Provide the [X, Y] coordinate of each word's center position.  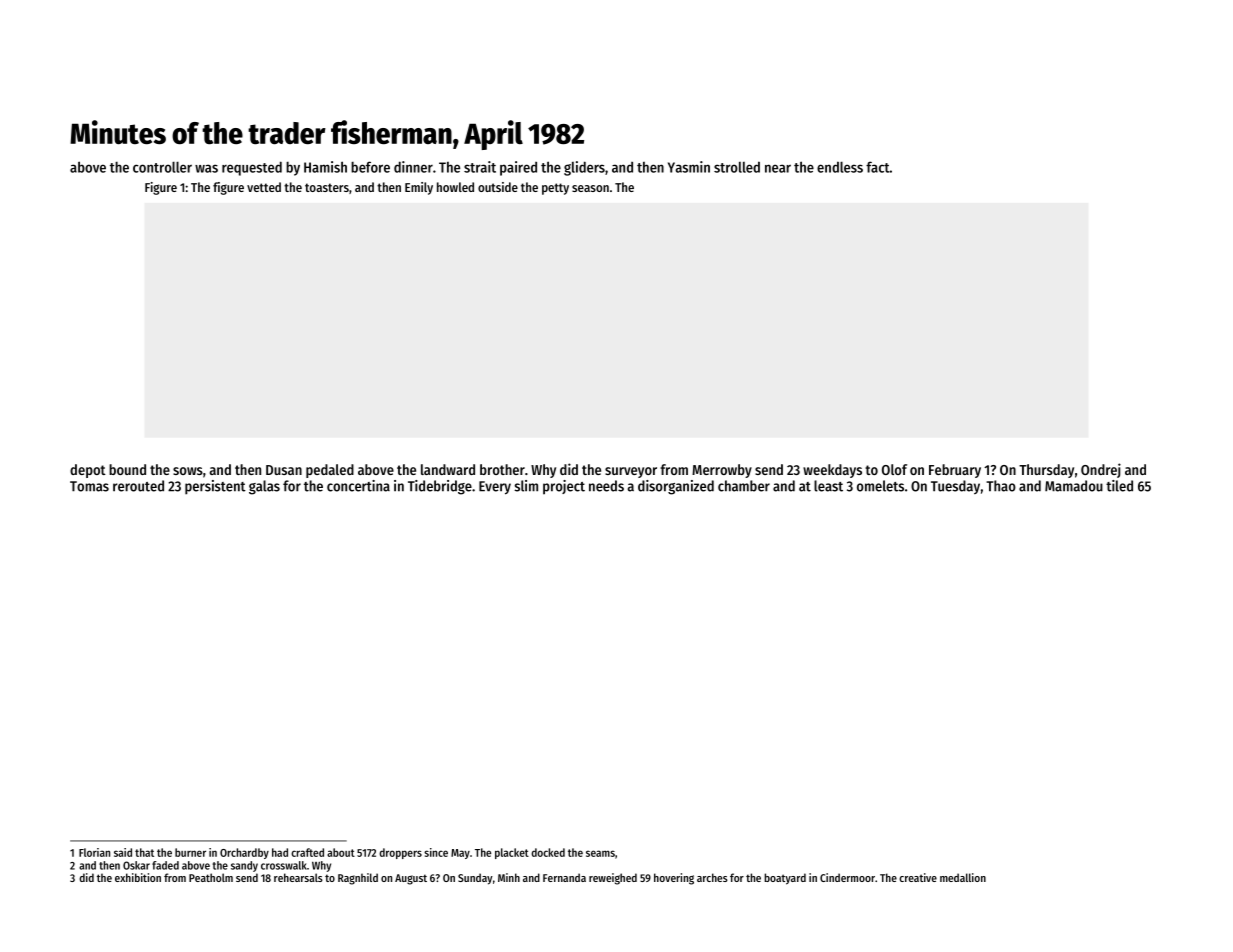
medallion [963, 877]
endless [840, 167]
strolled [737, 167]
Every [495, 488]
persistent [215, 487]
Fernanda [564, 877]
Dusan [284, 470]
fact [878, 167]
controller [162, 167]
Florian [94, 852]
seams [600, 853]
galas [264, 487]
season [590, 188]
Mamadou [1074, 486]
